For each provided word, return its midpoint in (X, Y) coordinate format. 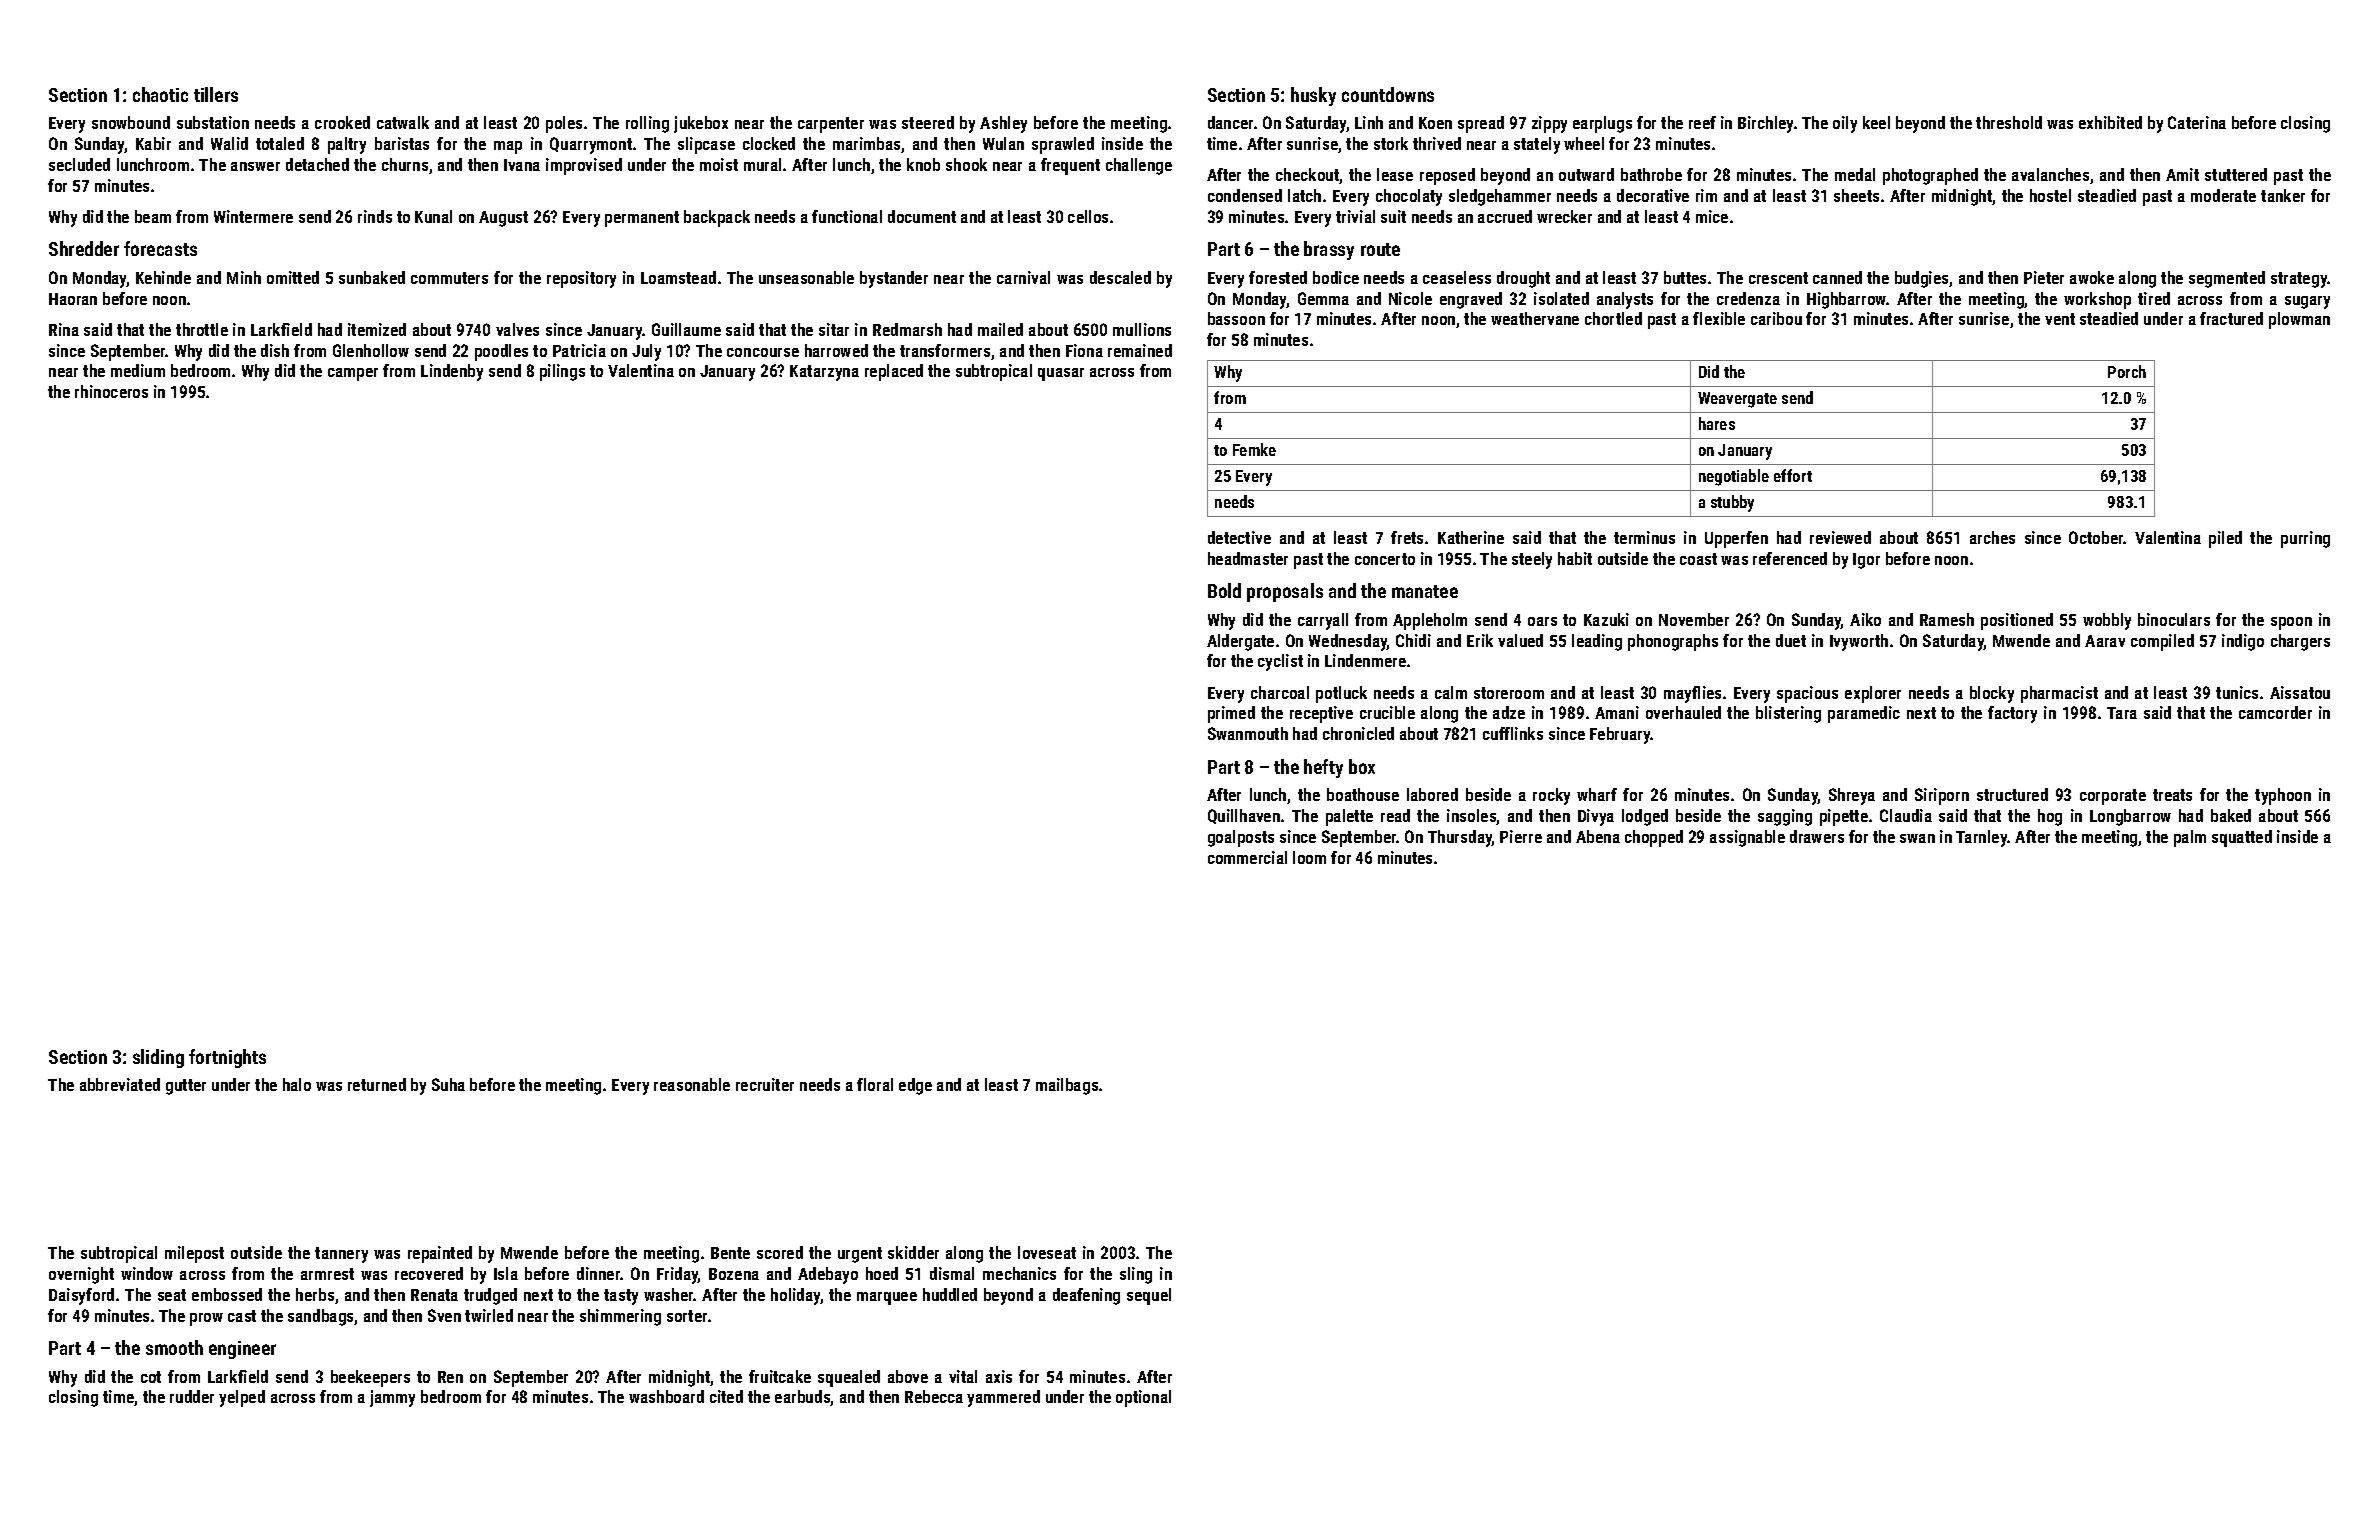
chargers (2300, 642)
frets (1407, 537)
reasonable (692, 1084)
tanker (2283, 195)
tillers (216, 94)
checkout (1308, 176)
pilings (562, 372)
